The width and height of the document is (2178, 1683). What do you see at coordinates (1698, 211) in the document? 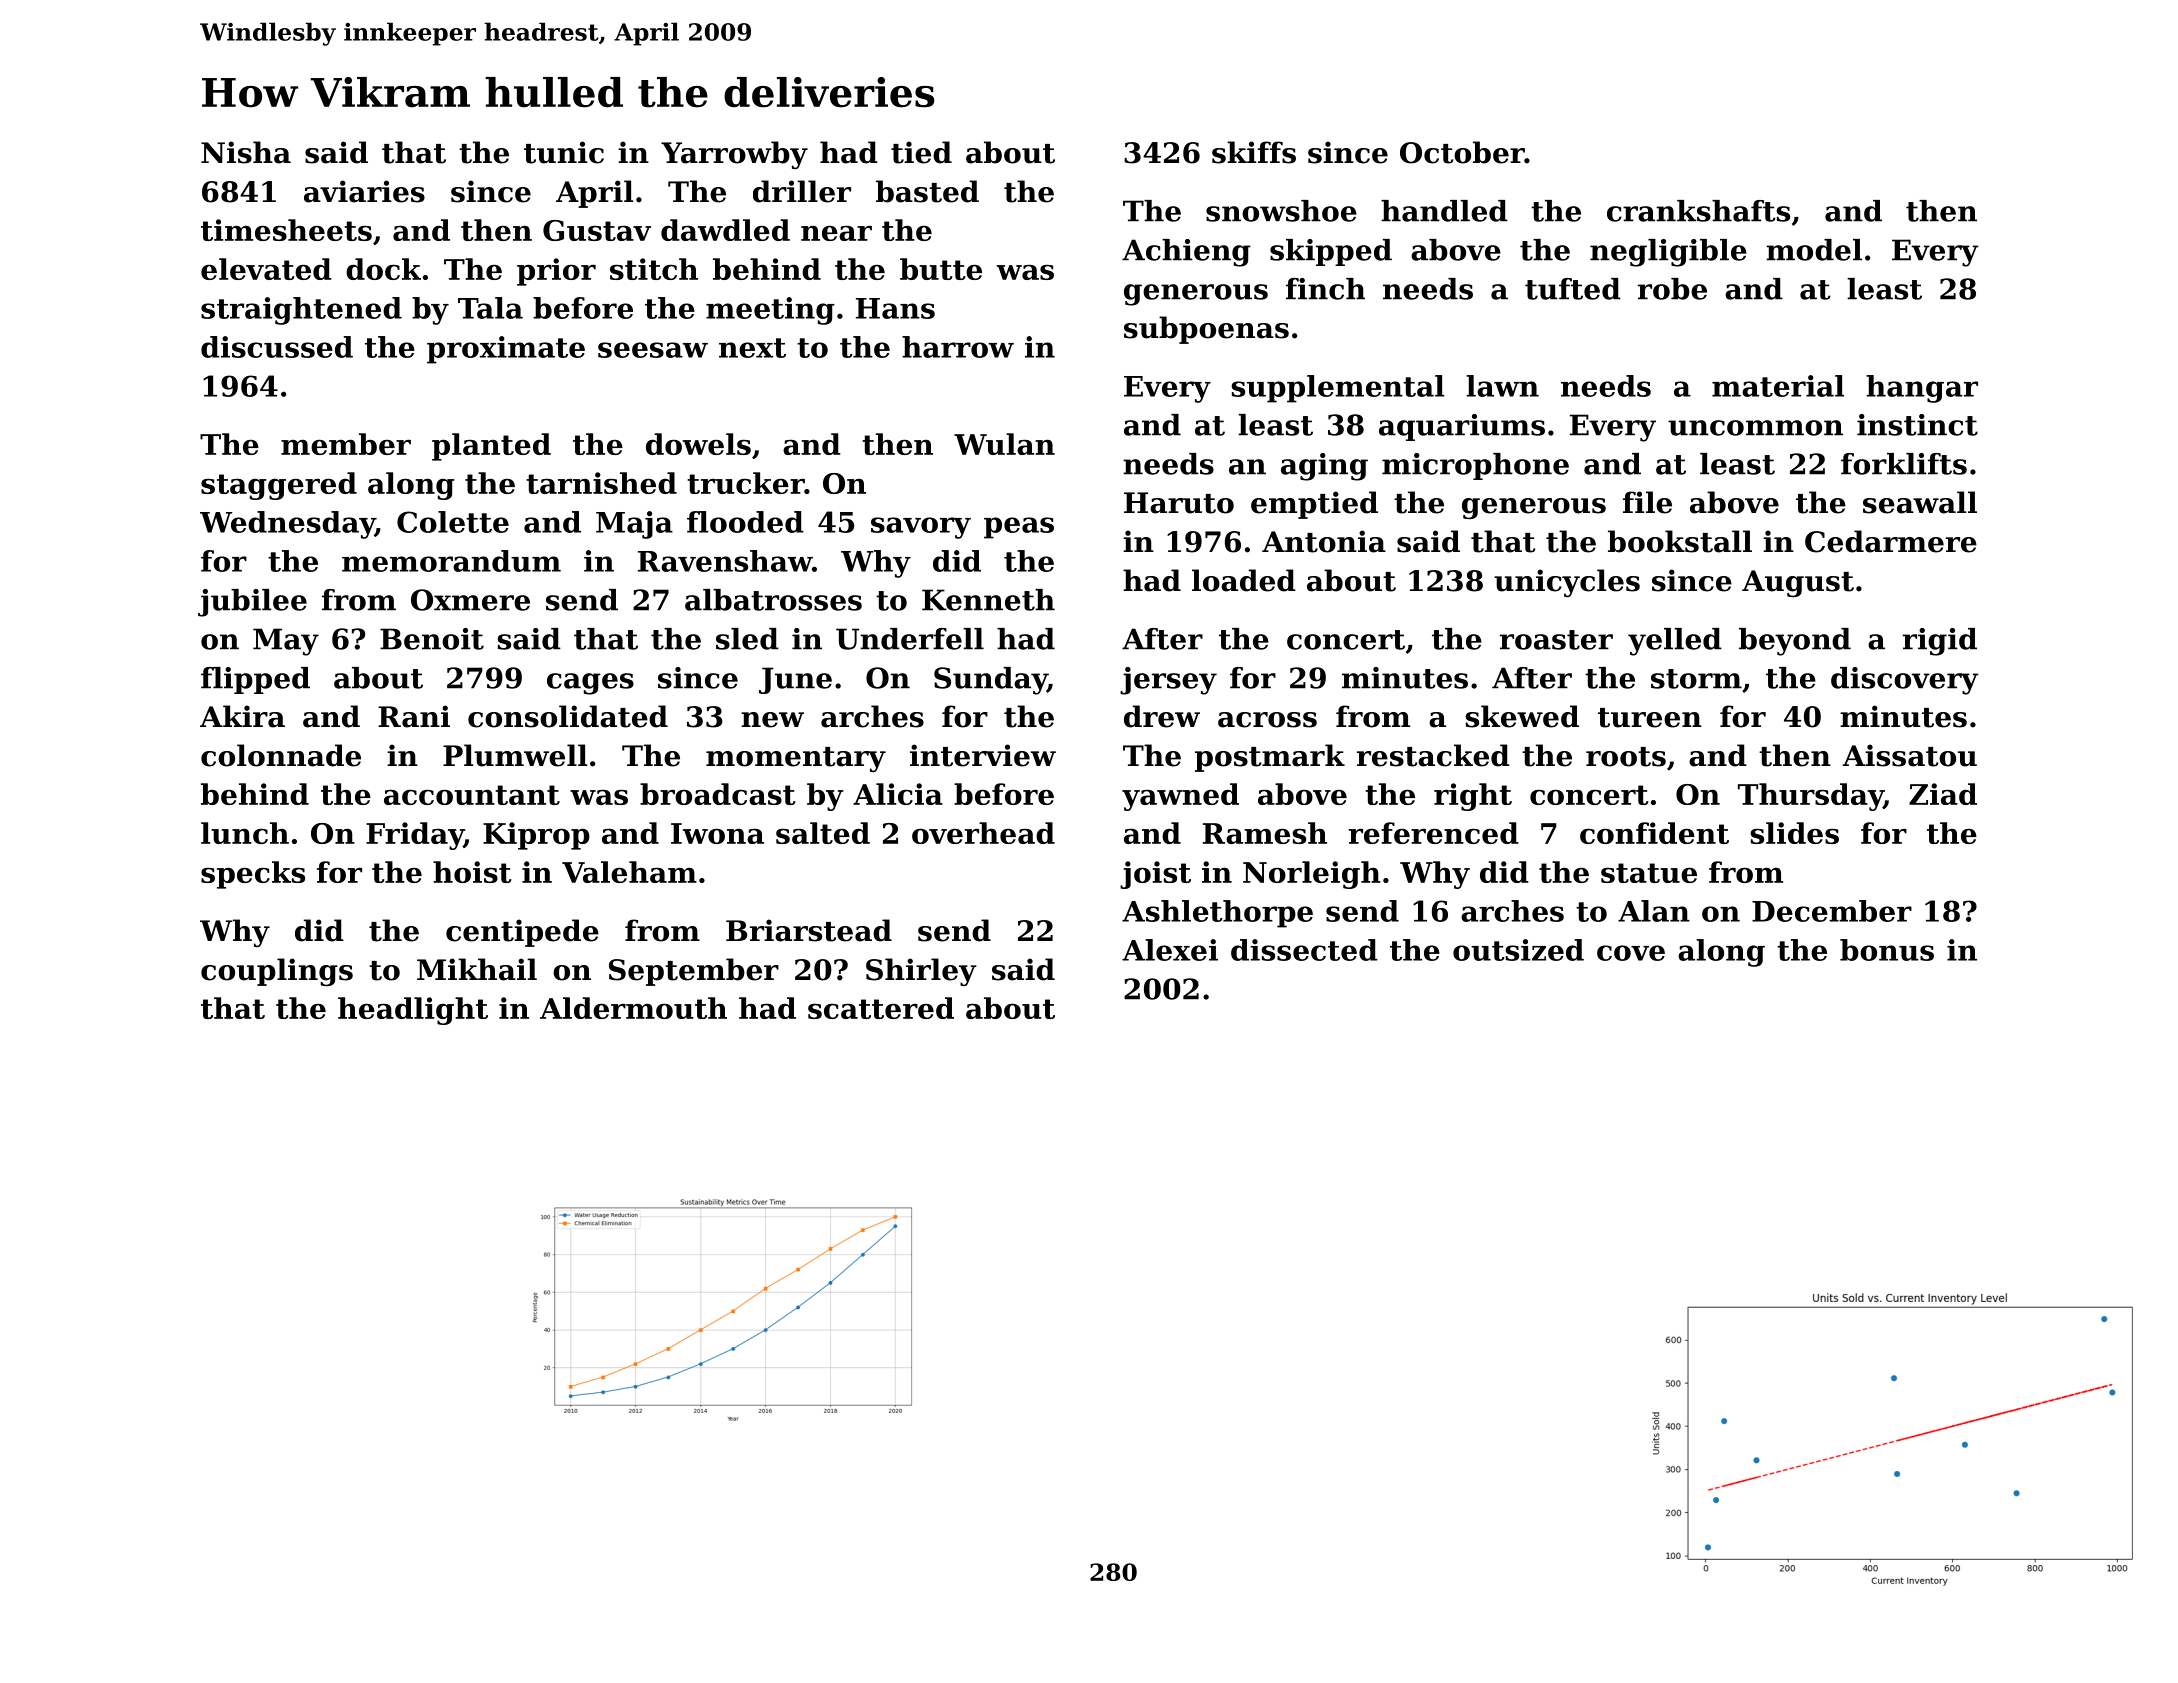
I see `crankshafts` at bounding box center [1698, 211].
